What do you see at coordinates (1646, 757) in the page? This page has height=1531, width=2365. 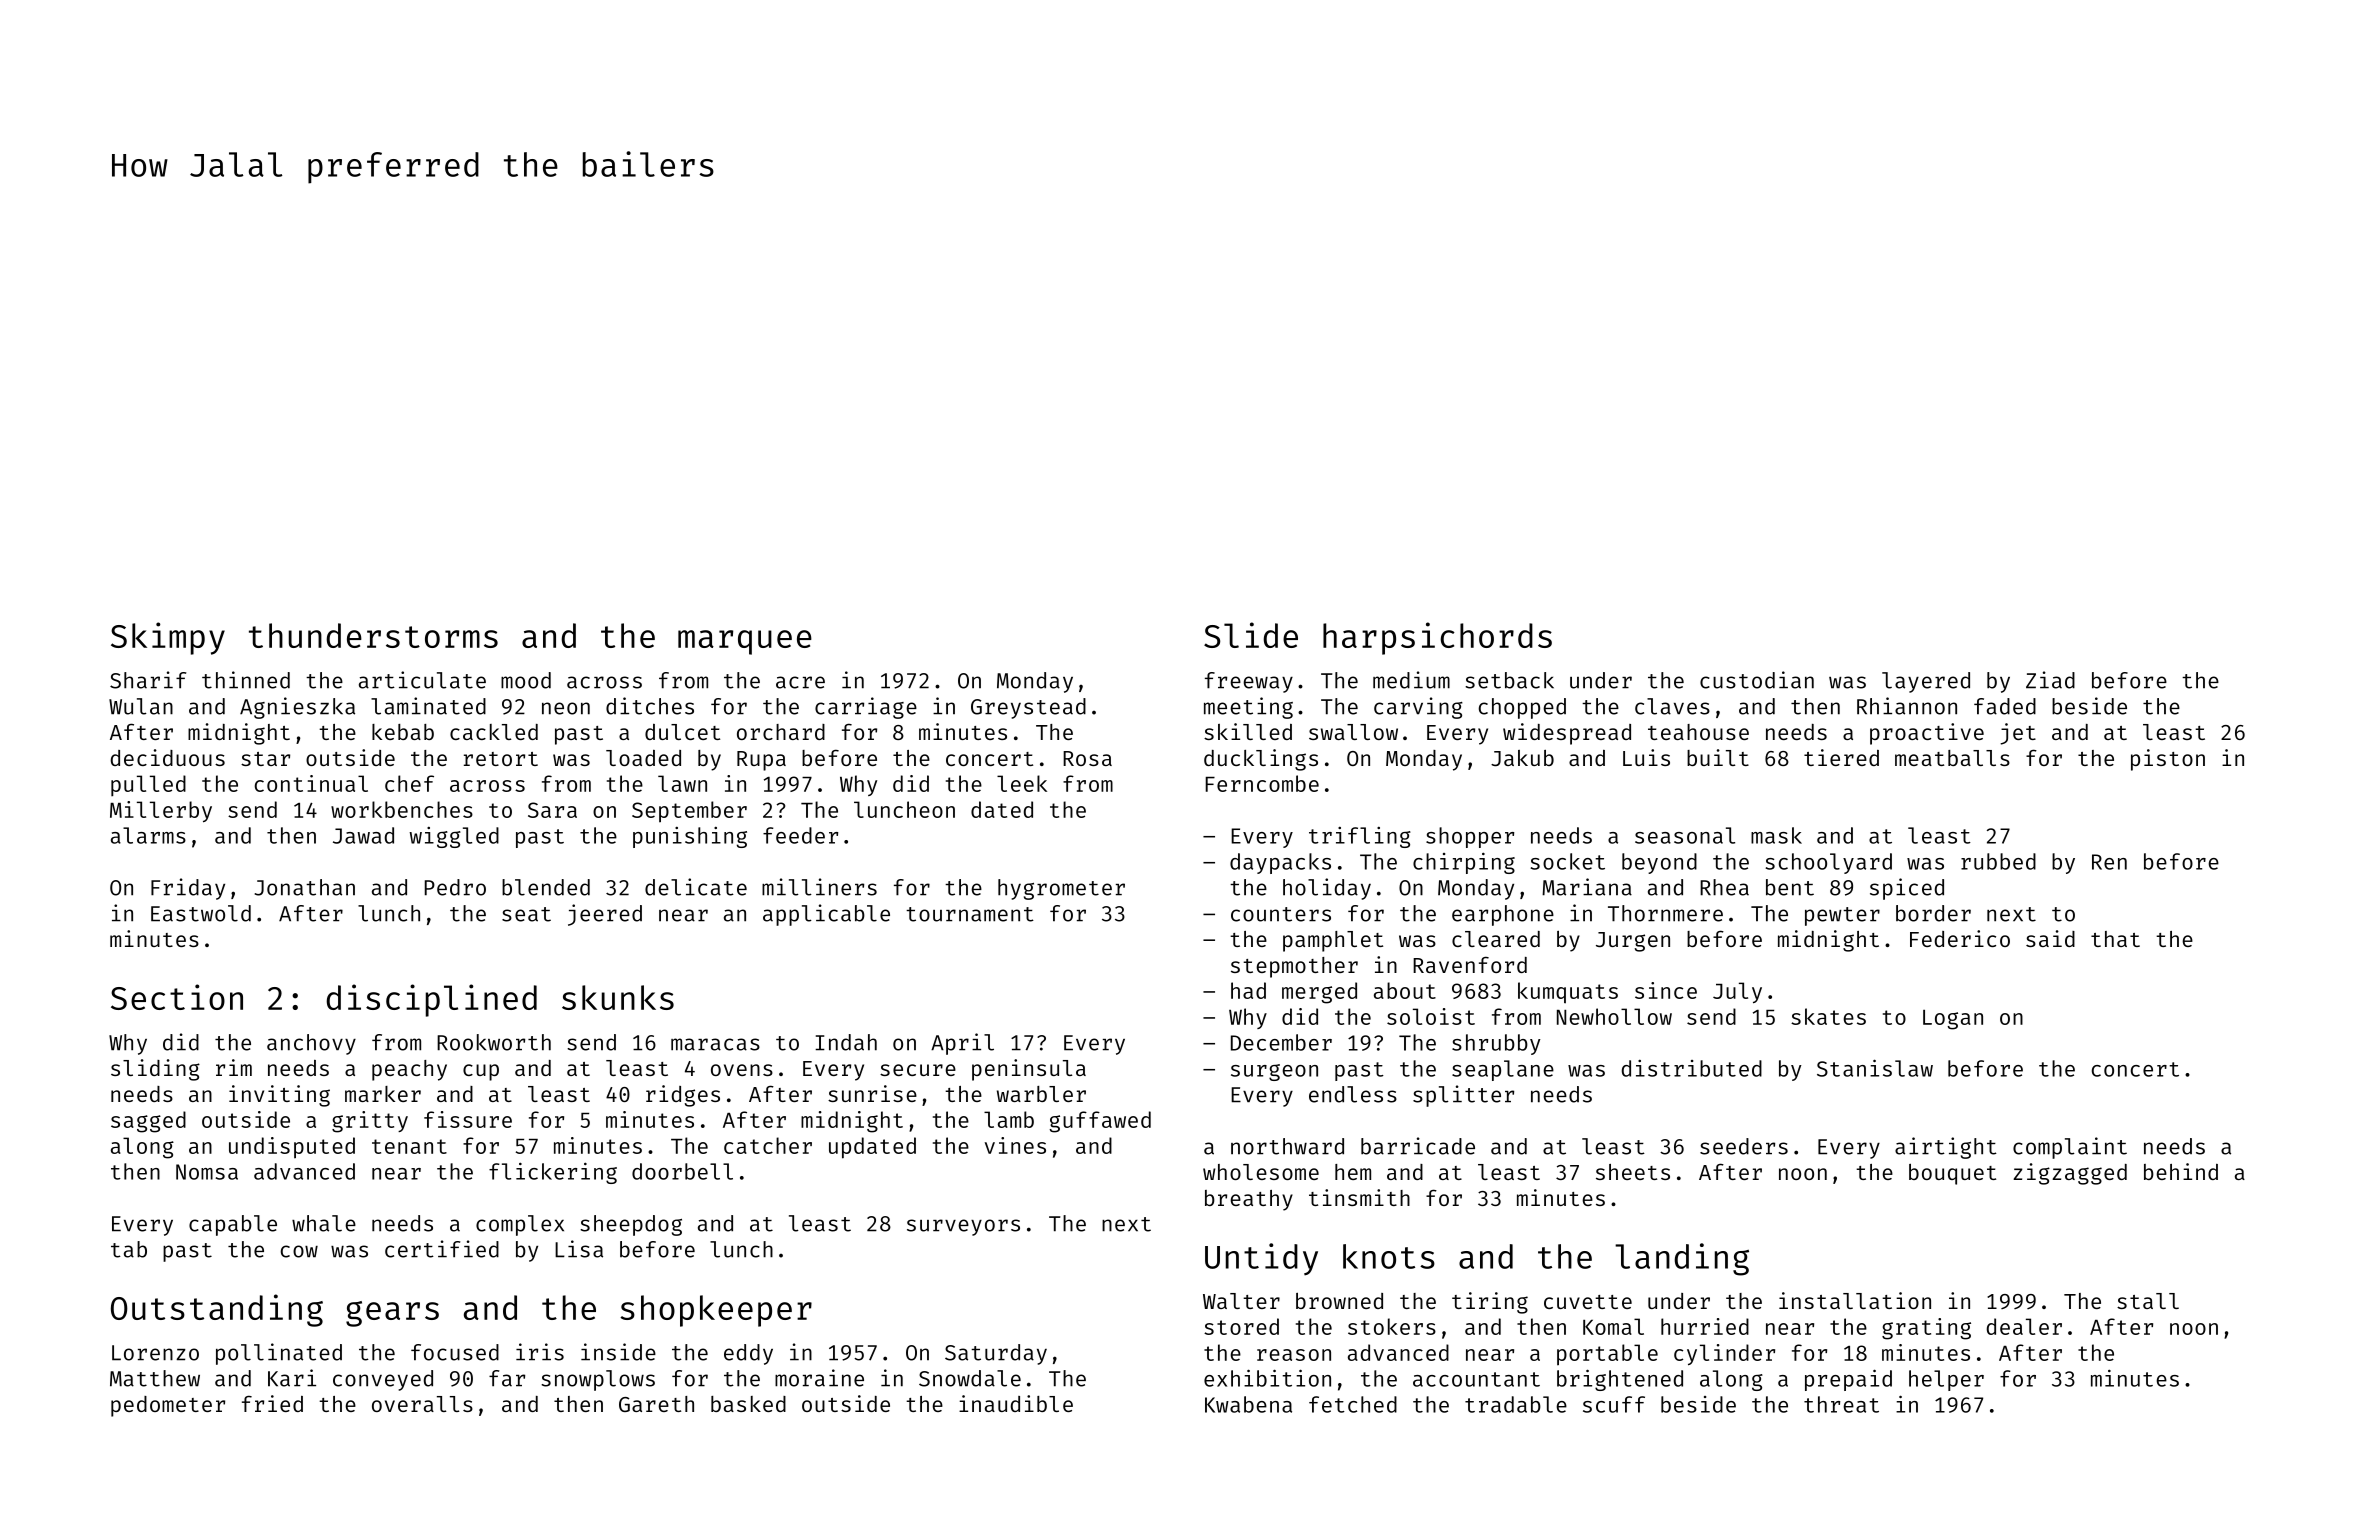 I see `Luis` at bounding box center [1646, 757].
